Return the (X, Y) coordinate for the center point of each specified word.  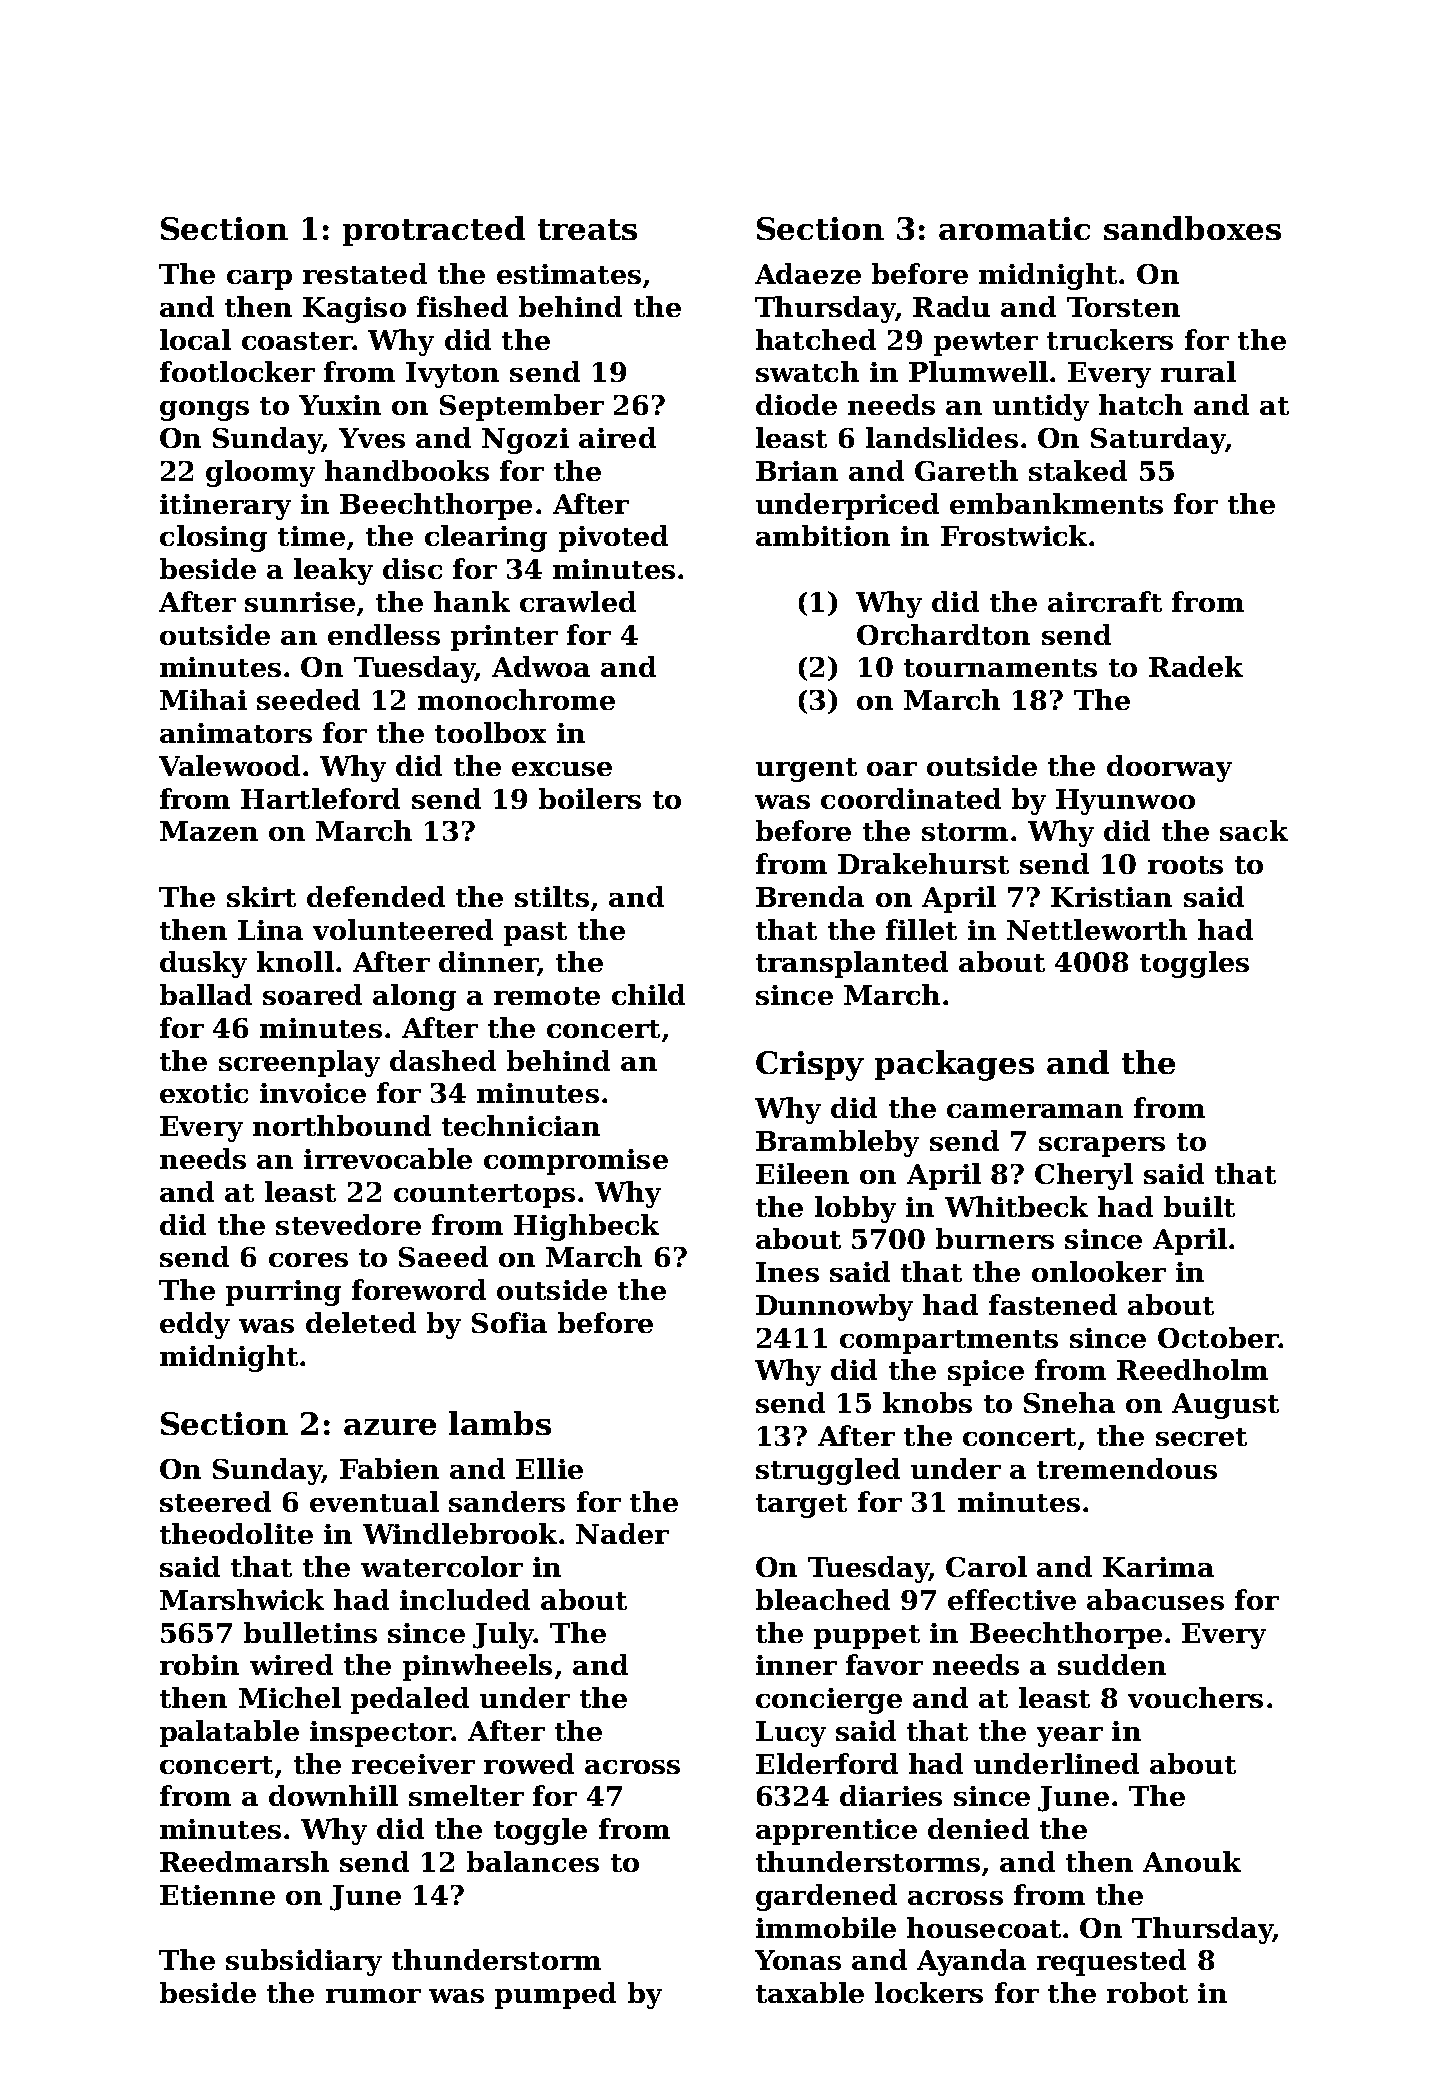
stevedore (348, 1224)
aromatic (1014, 228)
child (648, 994)
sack (1254, 830)
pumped (555, 1995)
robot (1147, 1992)
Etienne (217, 1895)
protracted (434, 231)
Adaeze (808, 273)
